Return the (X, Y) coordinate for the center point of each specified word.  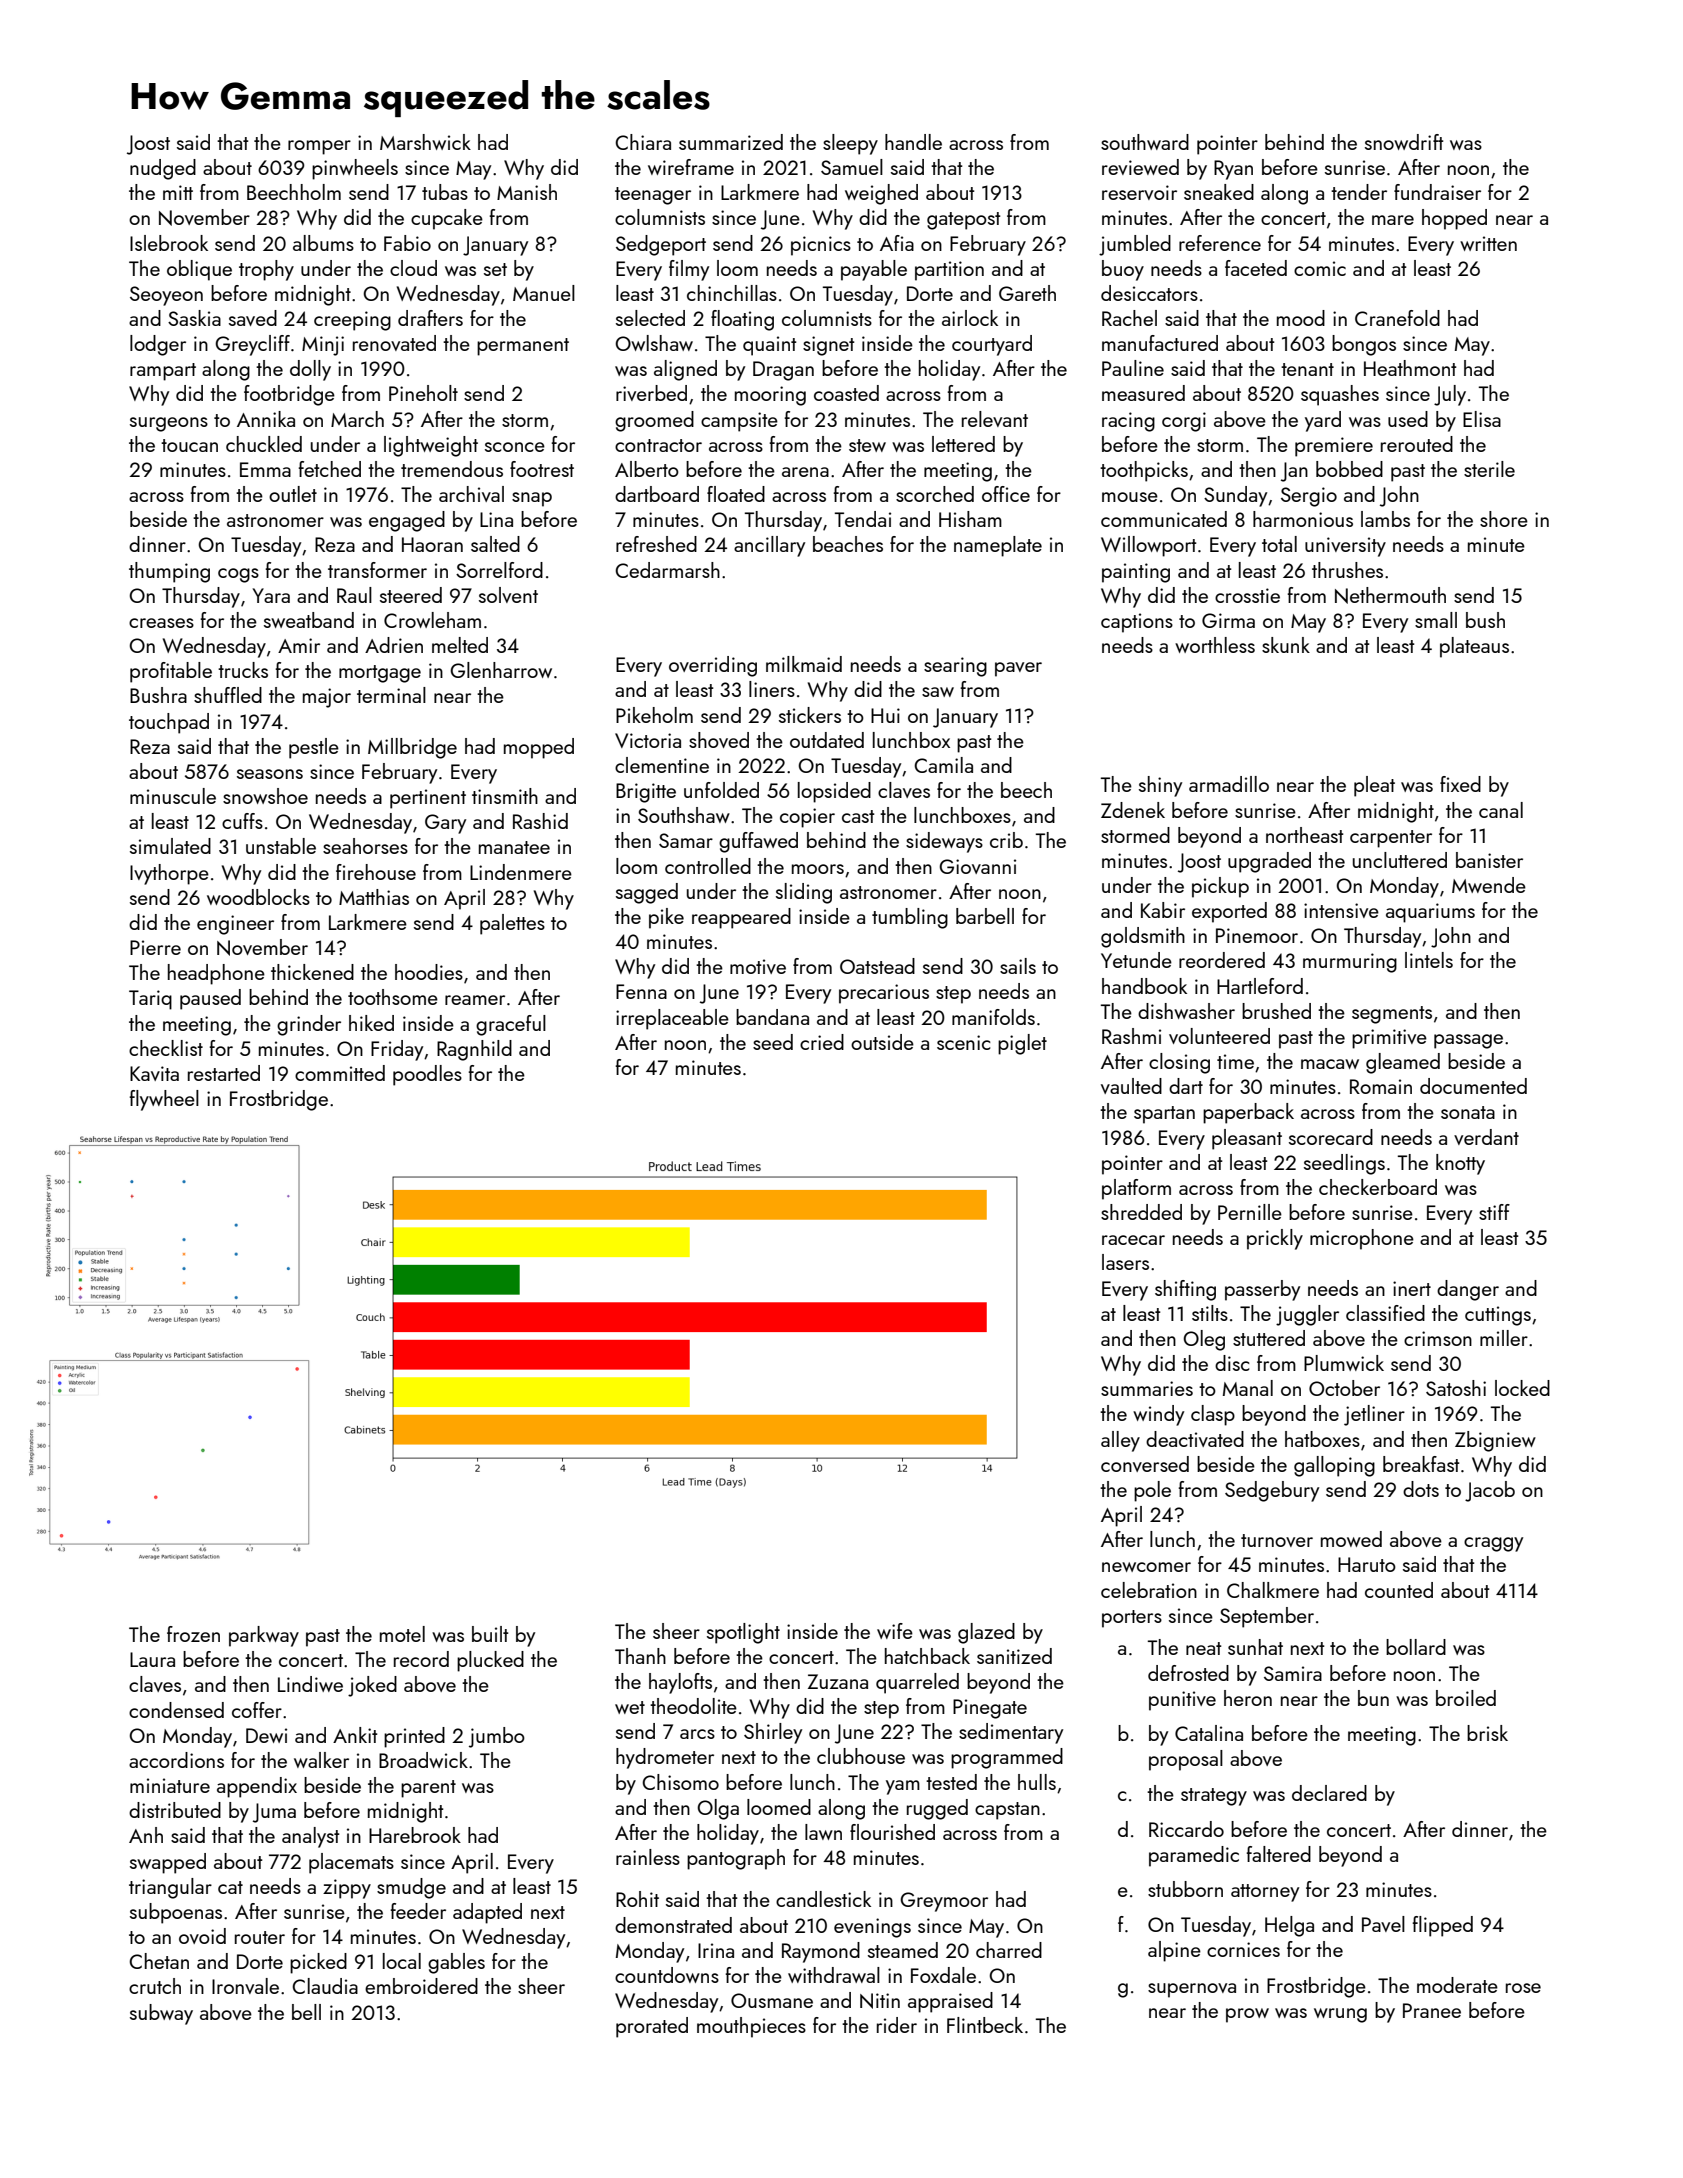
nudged (163, 169)
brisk (1487, 1733)
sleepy (850, 144)
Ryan (1233, 170)
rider (897, 2025)
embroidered (421, 1986)
